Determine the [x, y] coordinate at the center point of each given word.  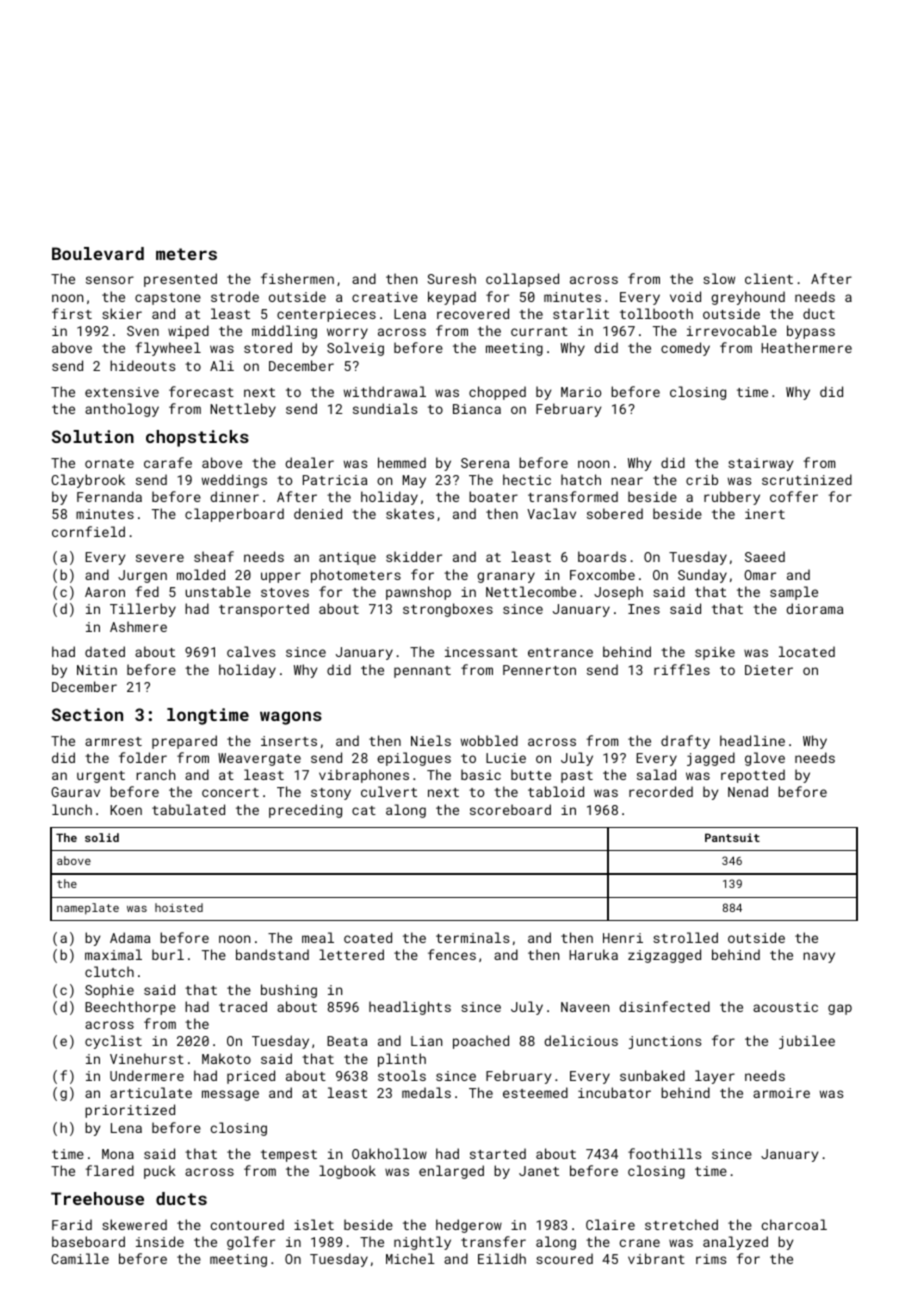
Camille [80, 1258]
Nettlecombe [531, 591]
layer [715, 1077]
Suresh [451, 278]
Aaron [105, 592]
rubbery [732, 498]
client [769, 278]
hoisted [179, 907]
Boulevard [98, 253]
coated [368, 937]
